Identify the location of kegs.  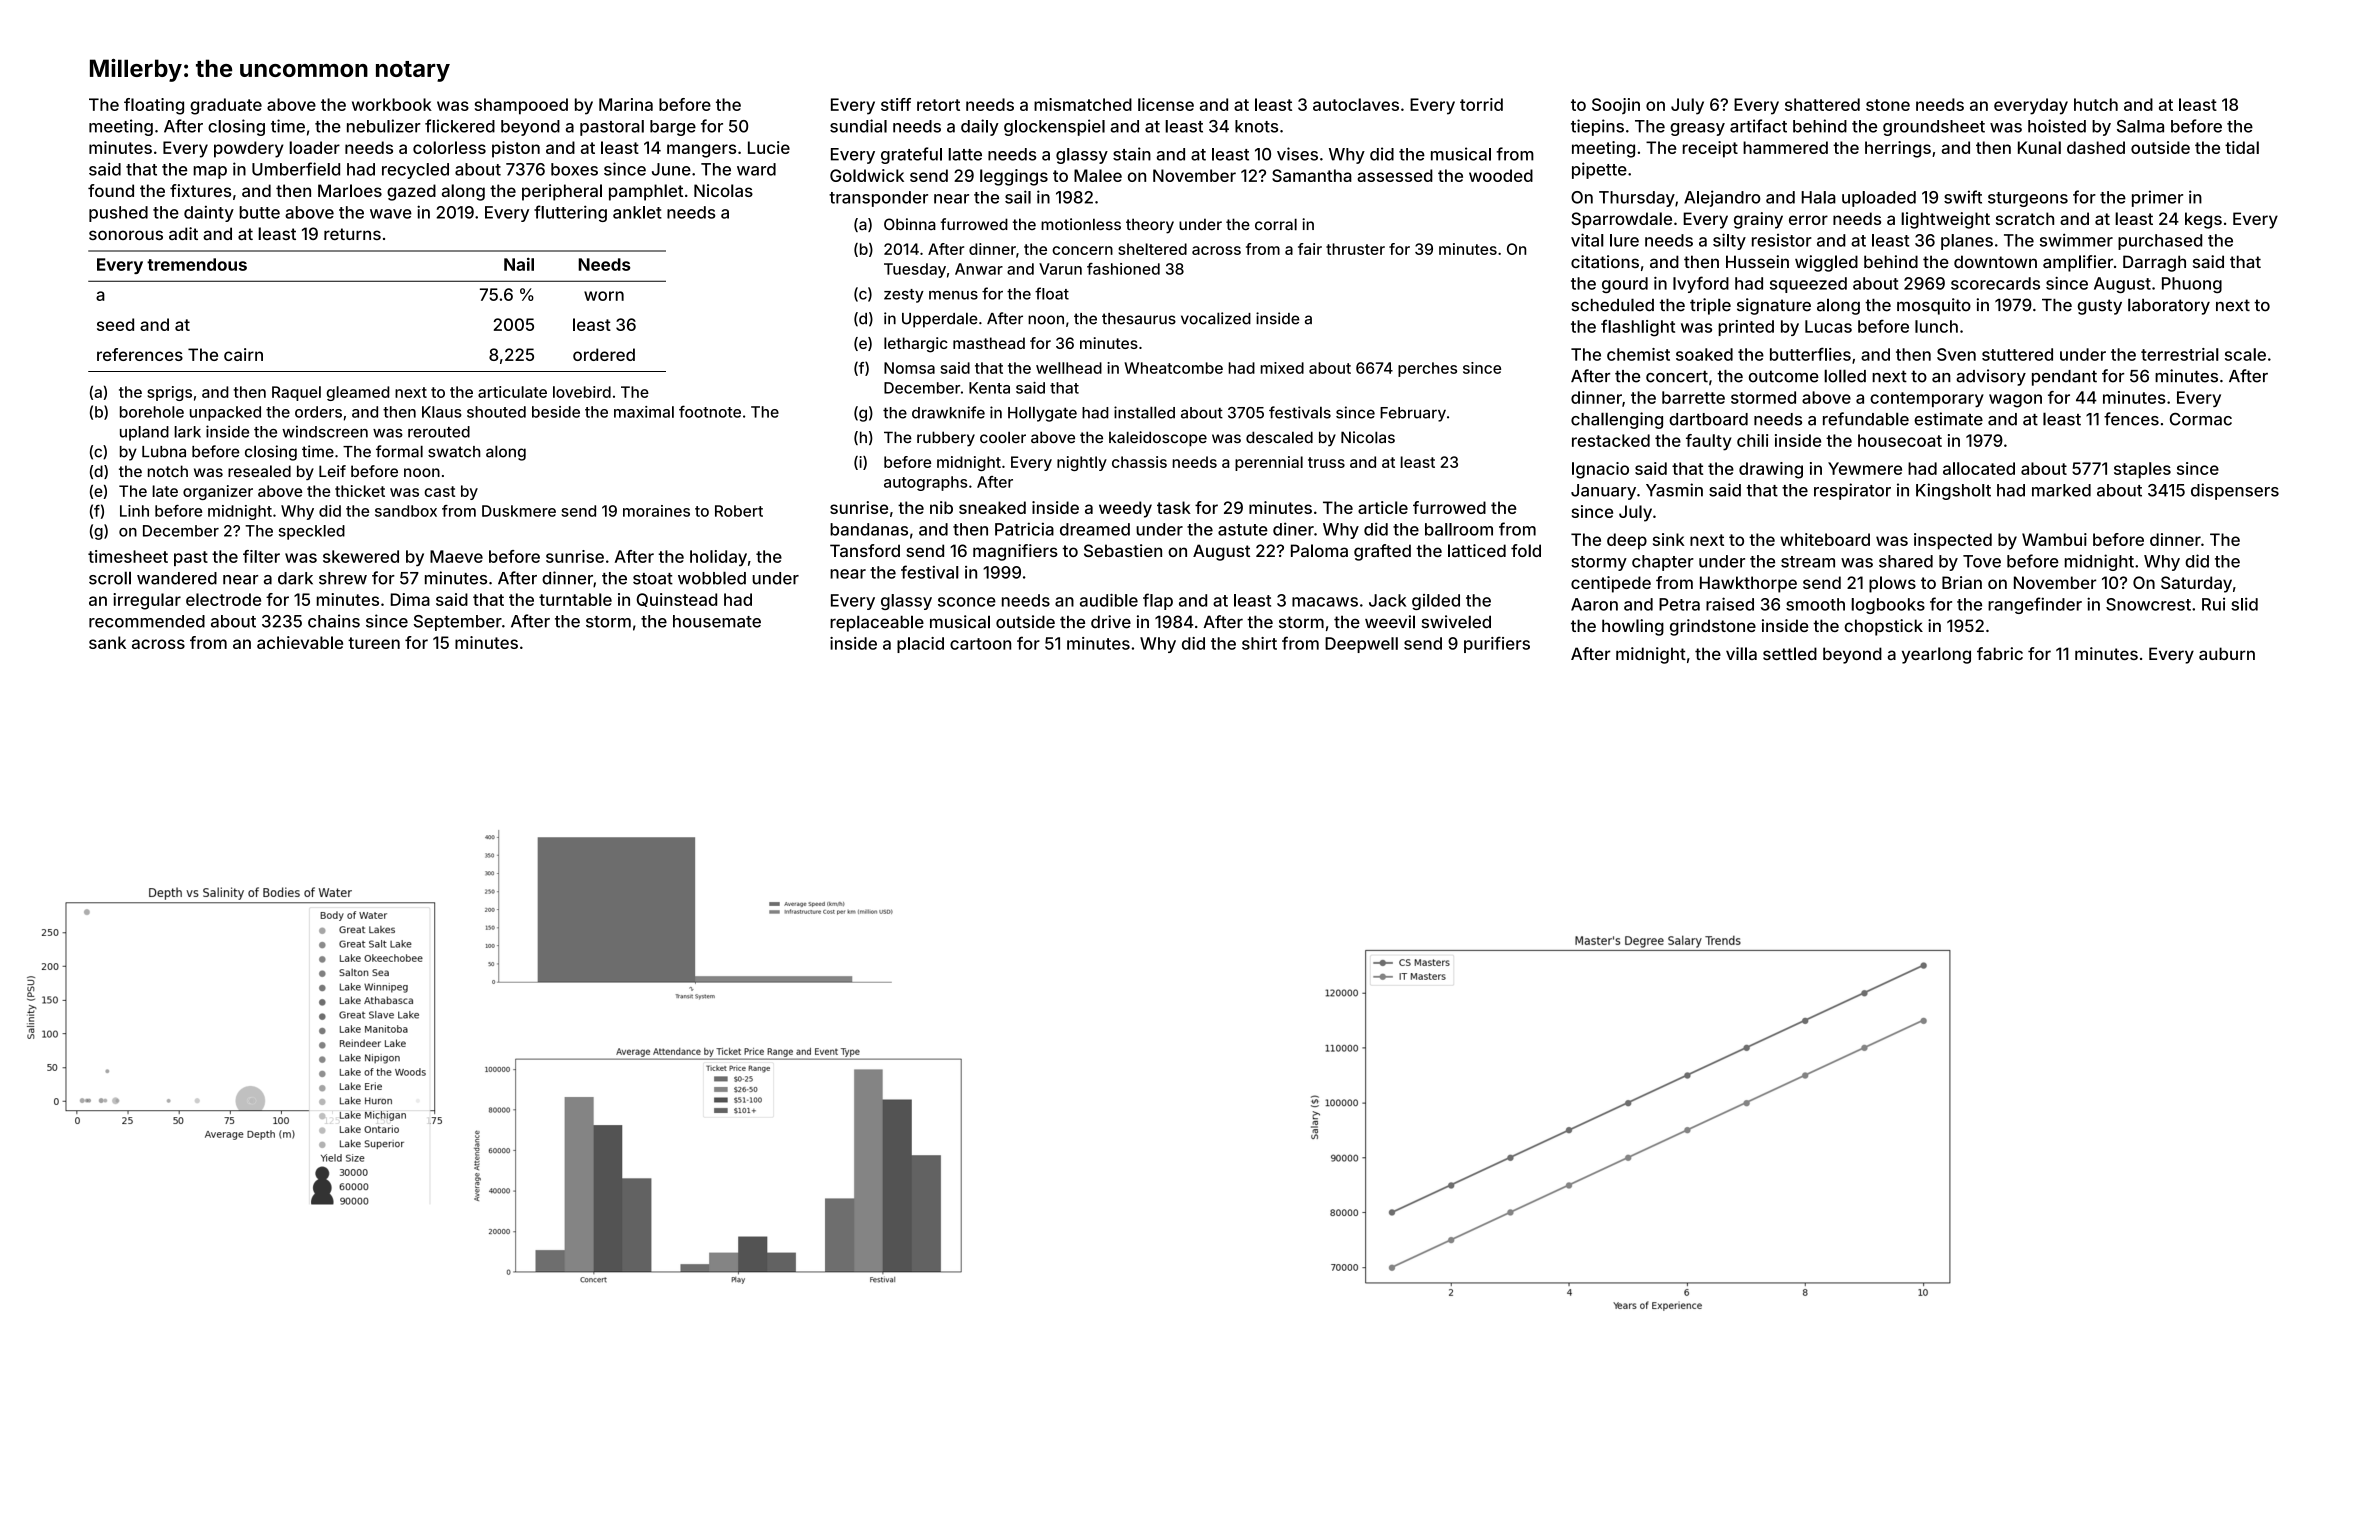
(2203, 220).
